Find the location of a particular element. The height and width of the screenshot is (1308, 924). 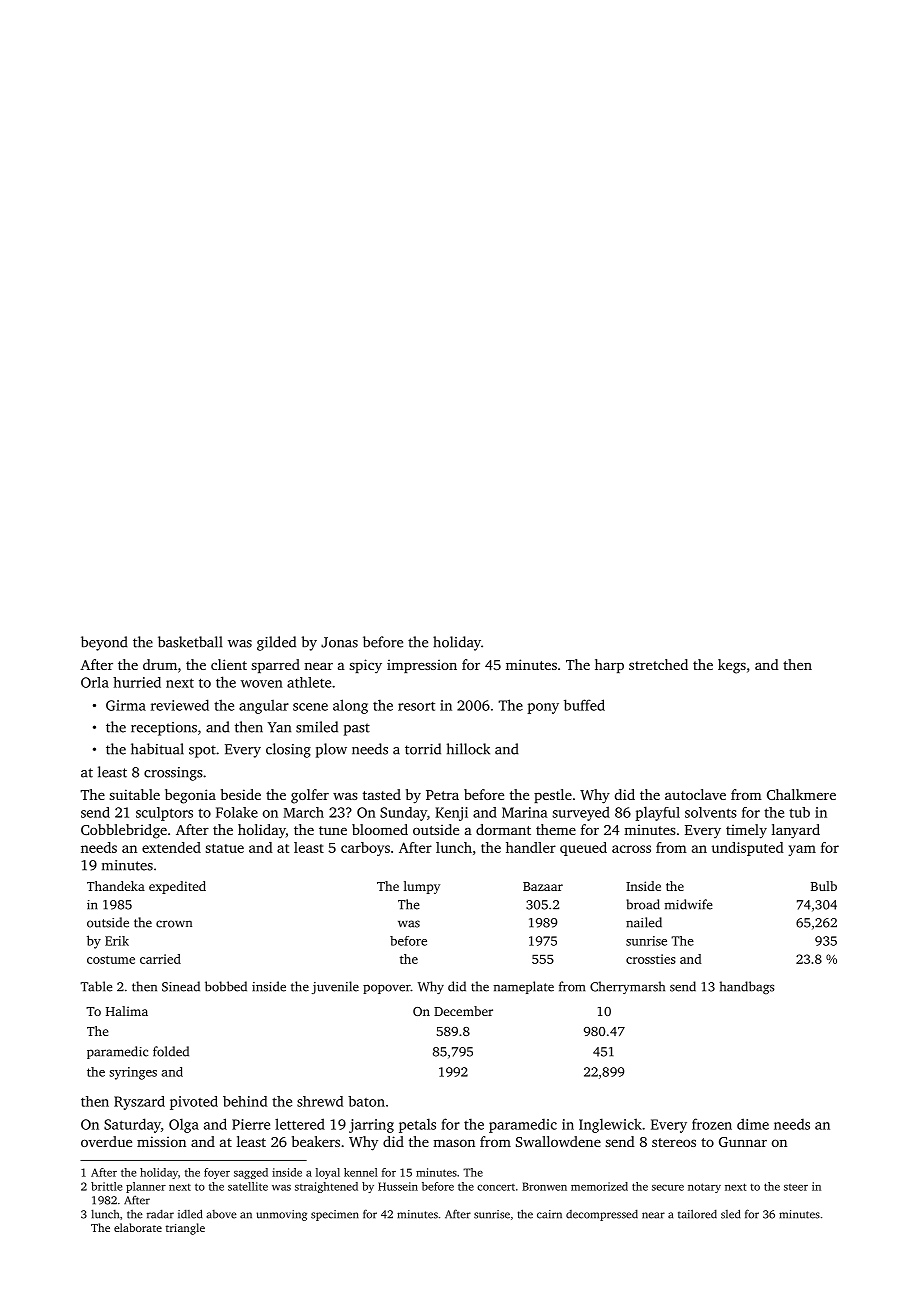

pony is located at coordinates (543, 708).
